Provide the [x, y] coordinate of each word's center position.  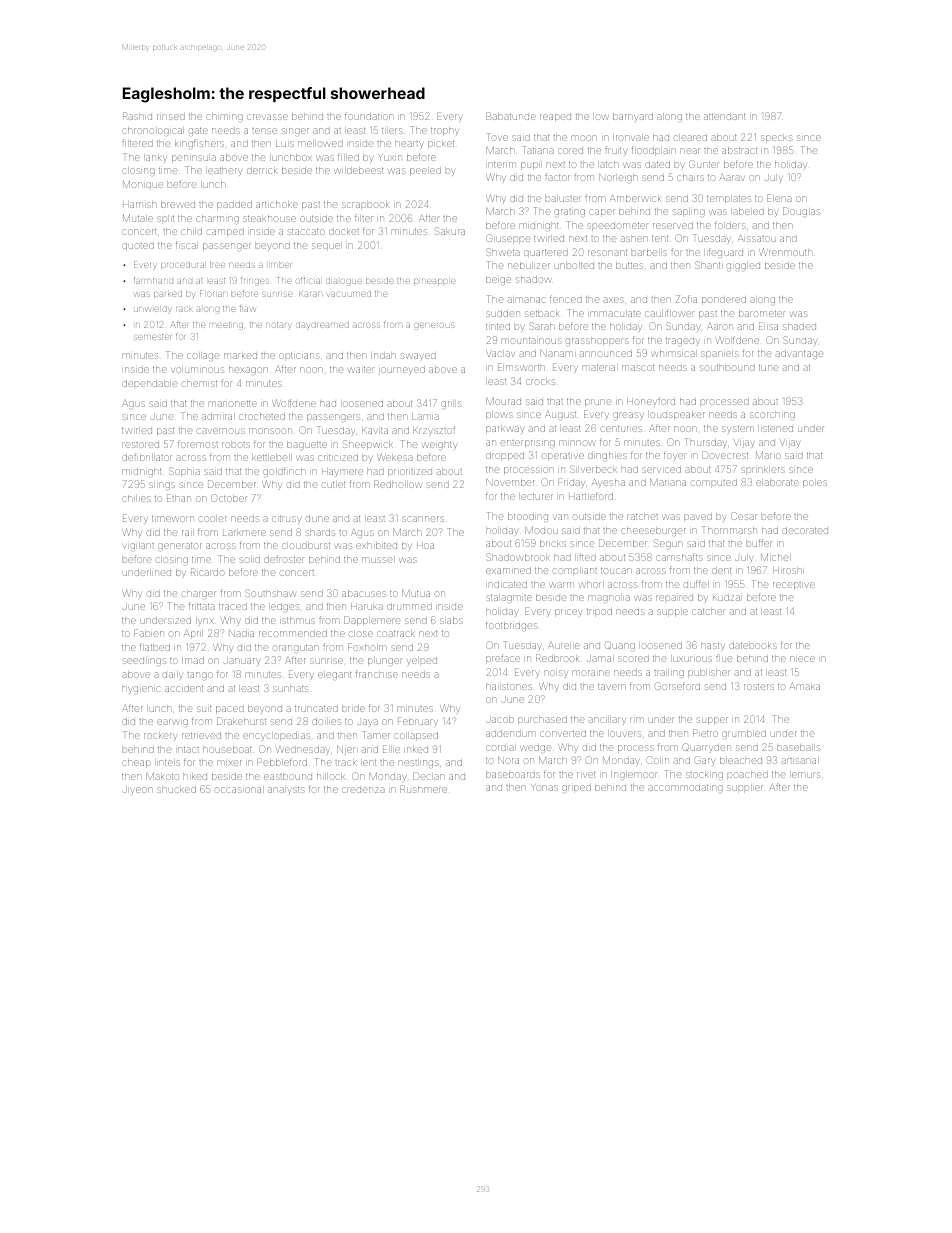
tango [199, 676]
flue [724, 658]
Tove [498, 137]
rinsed [171, 117]
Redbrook [557, 658]
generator [180, 546]
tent [660, 238]
